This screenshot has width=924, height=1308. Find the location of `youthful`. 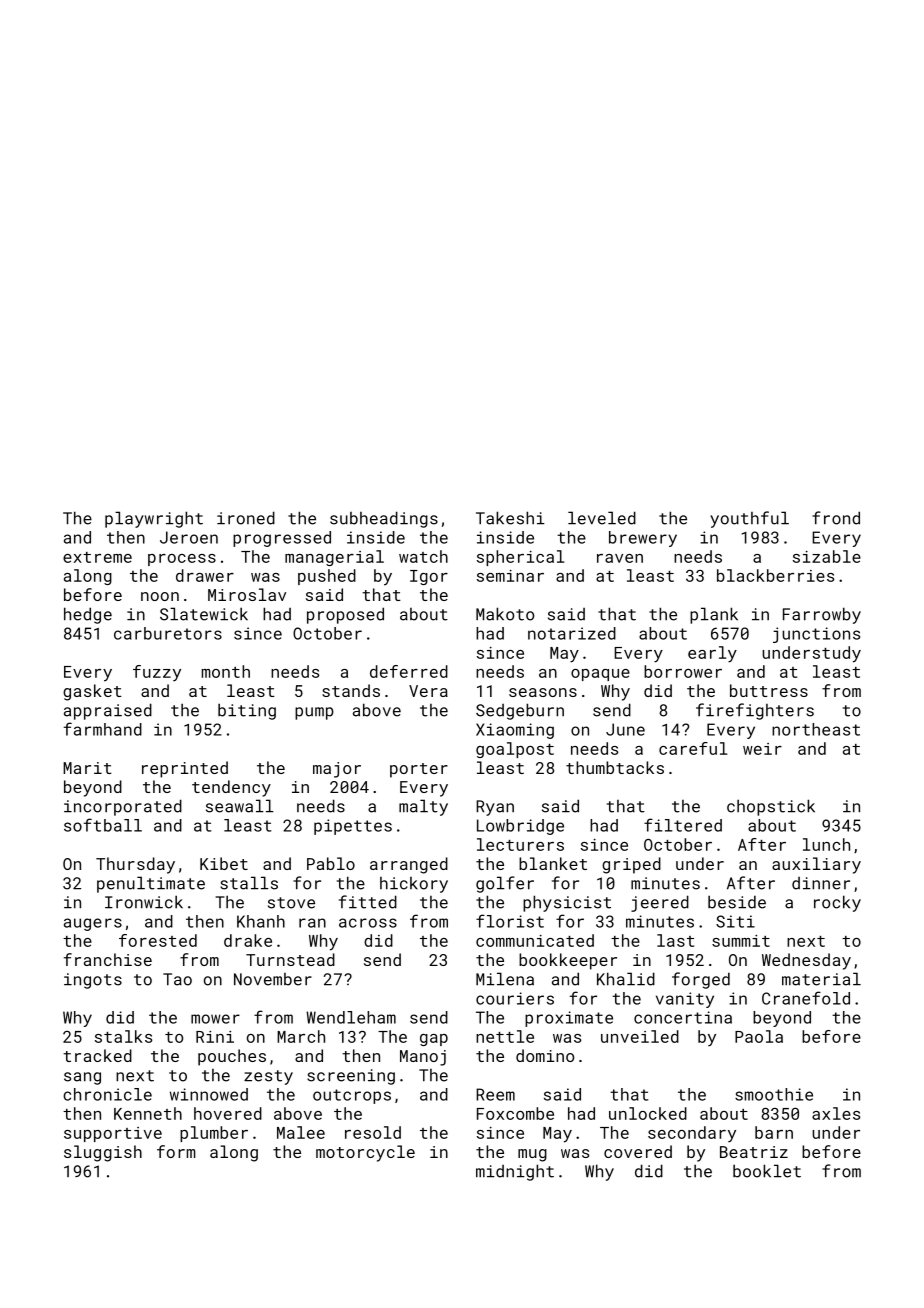

youthful is located at coordinates (749, 519).
